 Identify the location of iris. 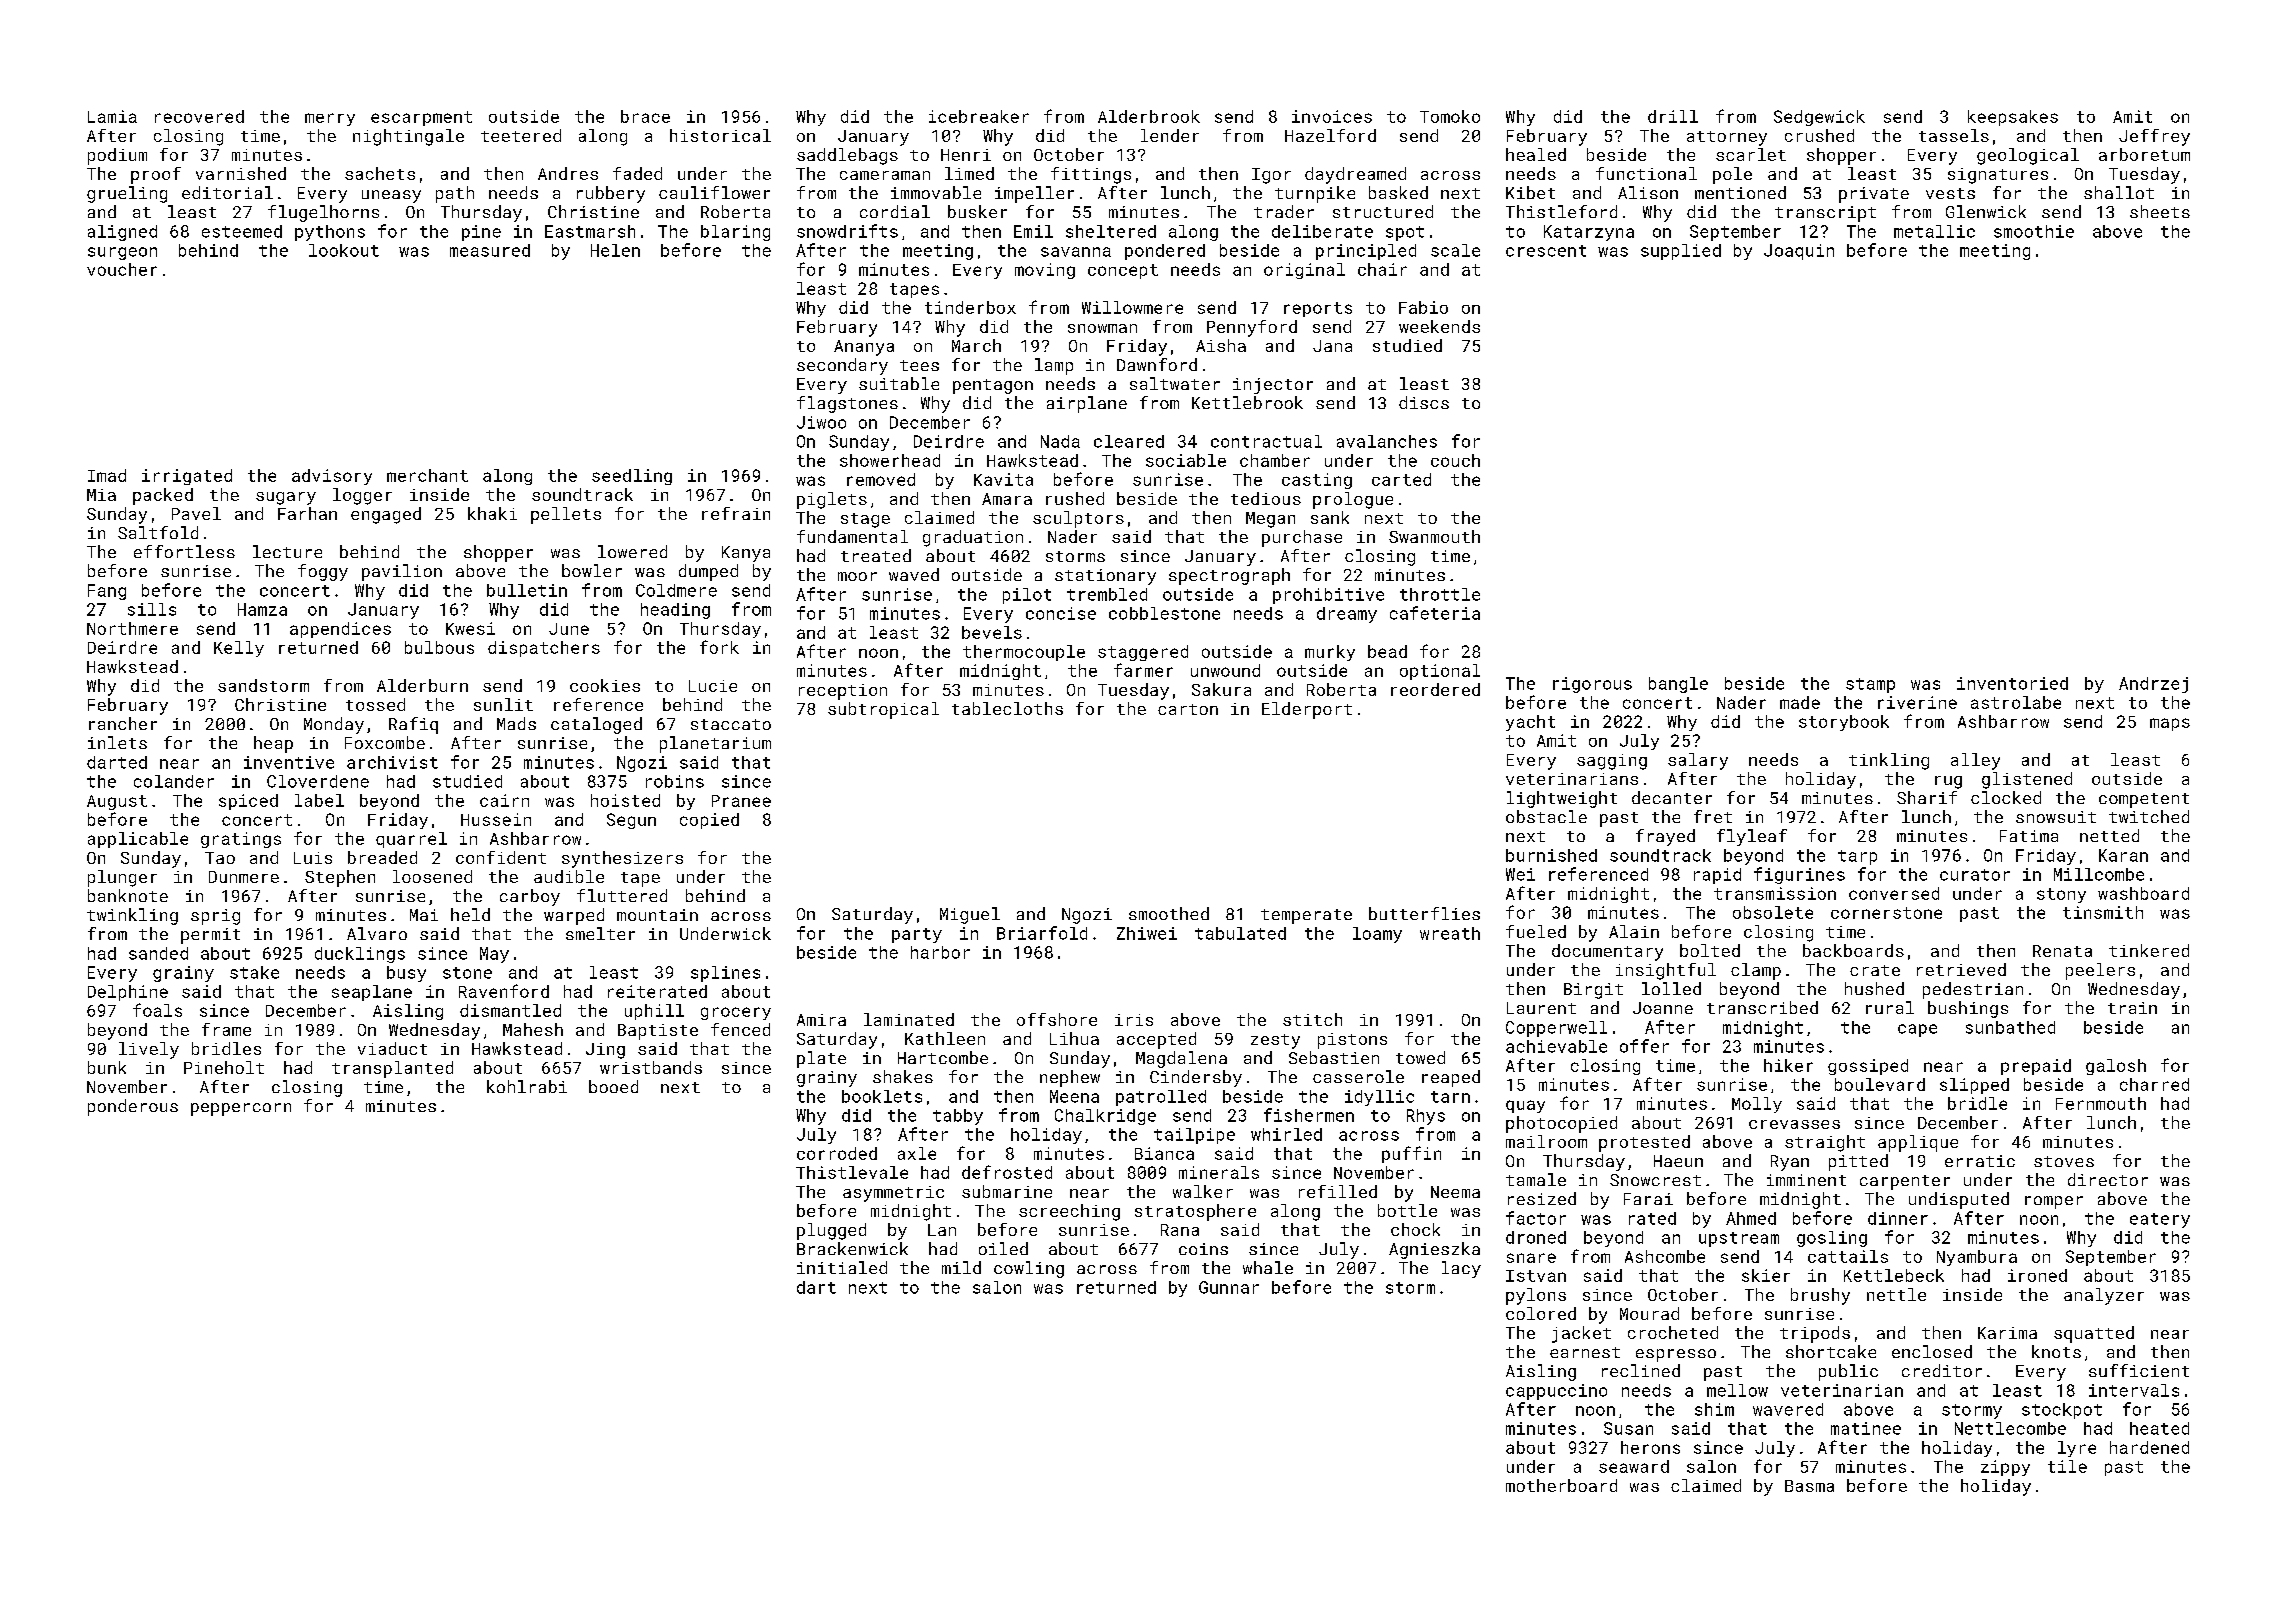
(1134, 1020).
